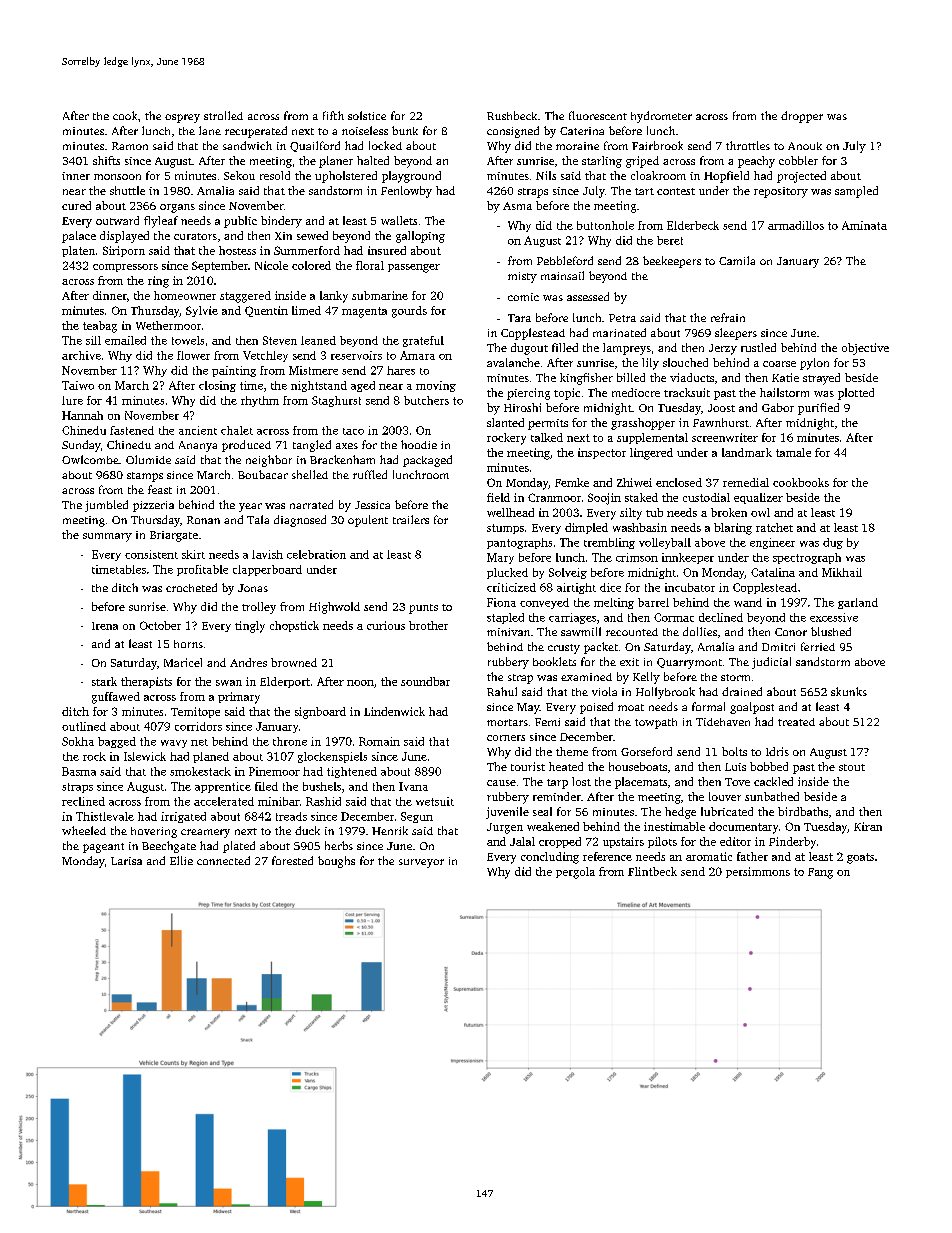 Image resolution: width=952 pixels, height=1233 pixels. Describe the element at coordinates (572, 751) in the screenshot. I see `theme` at that location.
